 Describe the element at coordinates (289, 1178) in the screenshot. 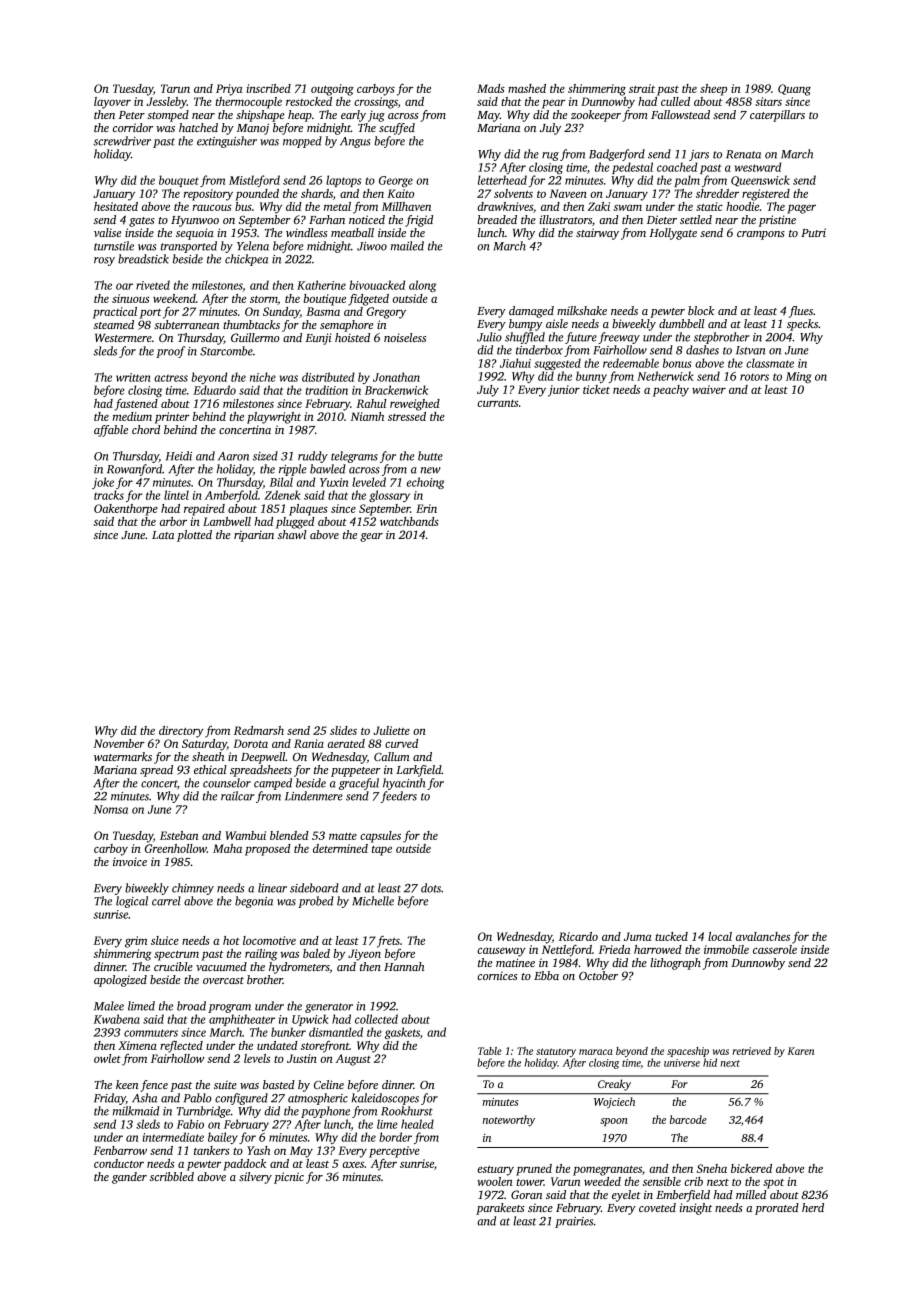

I see `picnic` at that location.
